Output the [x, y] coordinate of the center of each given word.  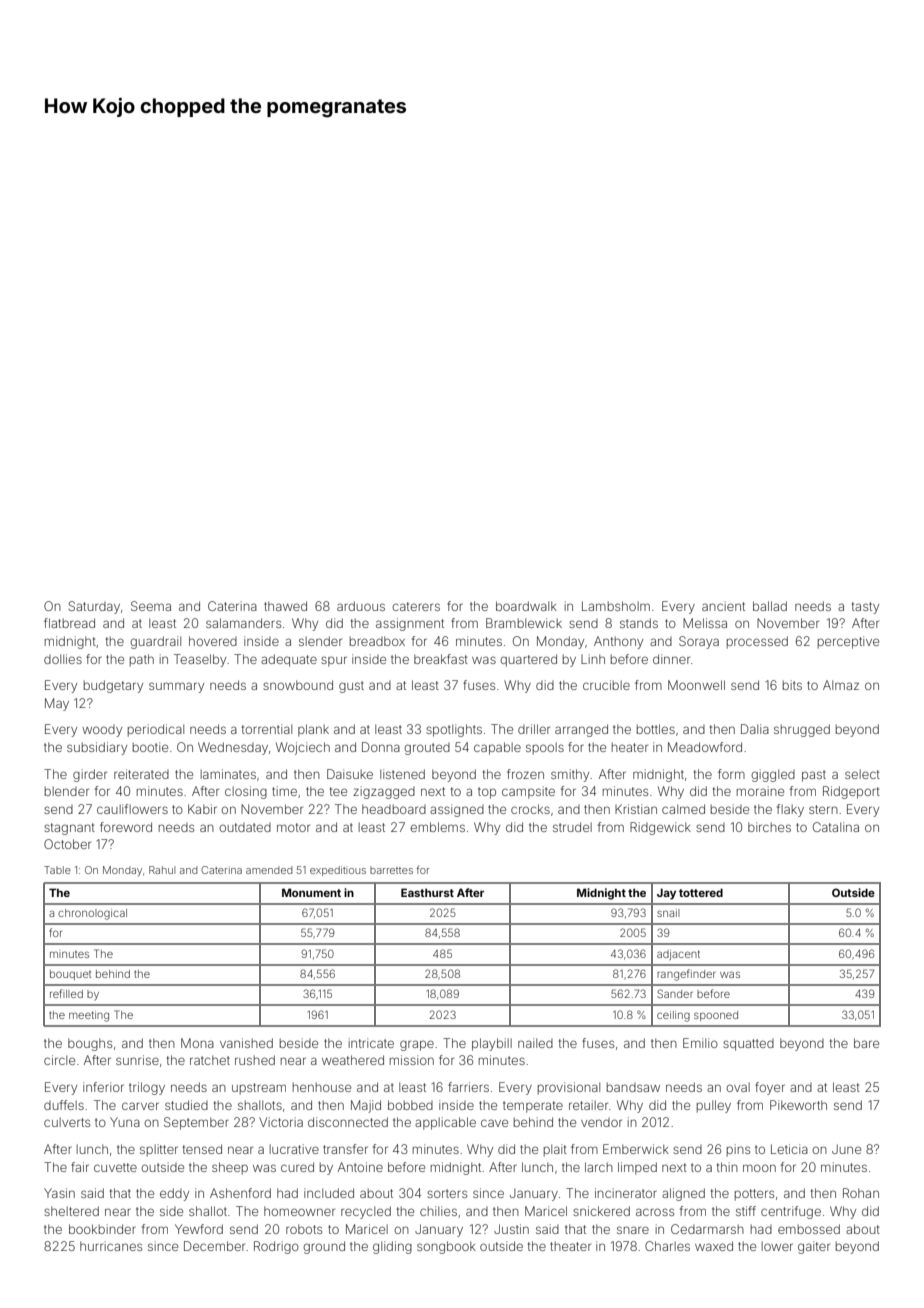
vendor [601, 1122]
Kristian [636, 809]
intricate [371, 1043]
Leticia [789, 1149]
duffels [64, 1105]
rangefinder [686, 975]
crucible [606, 685]
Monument [311, 892]
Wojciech [303, 748]
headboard [394, 809]
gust [351, 687]
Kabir [202, 809]
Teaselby [200, 660]
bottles [656, 729]
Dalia [755, 729]
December [214, 1246]
